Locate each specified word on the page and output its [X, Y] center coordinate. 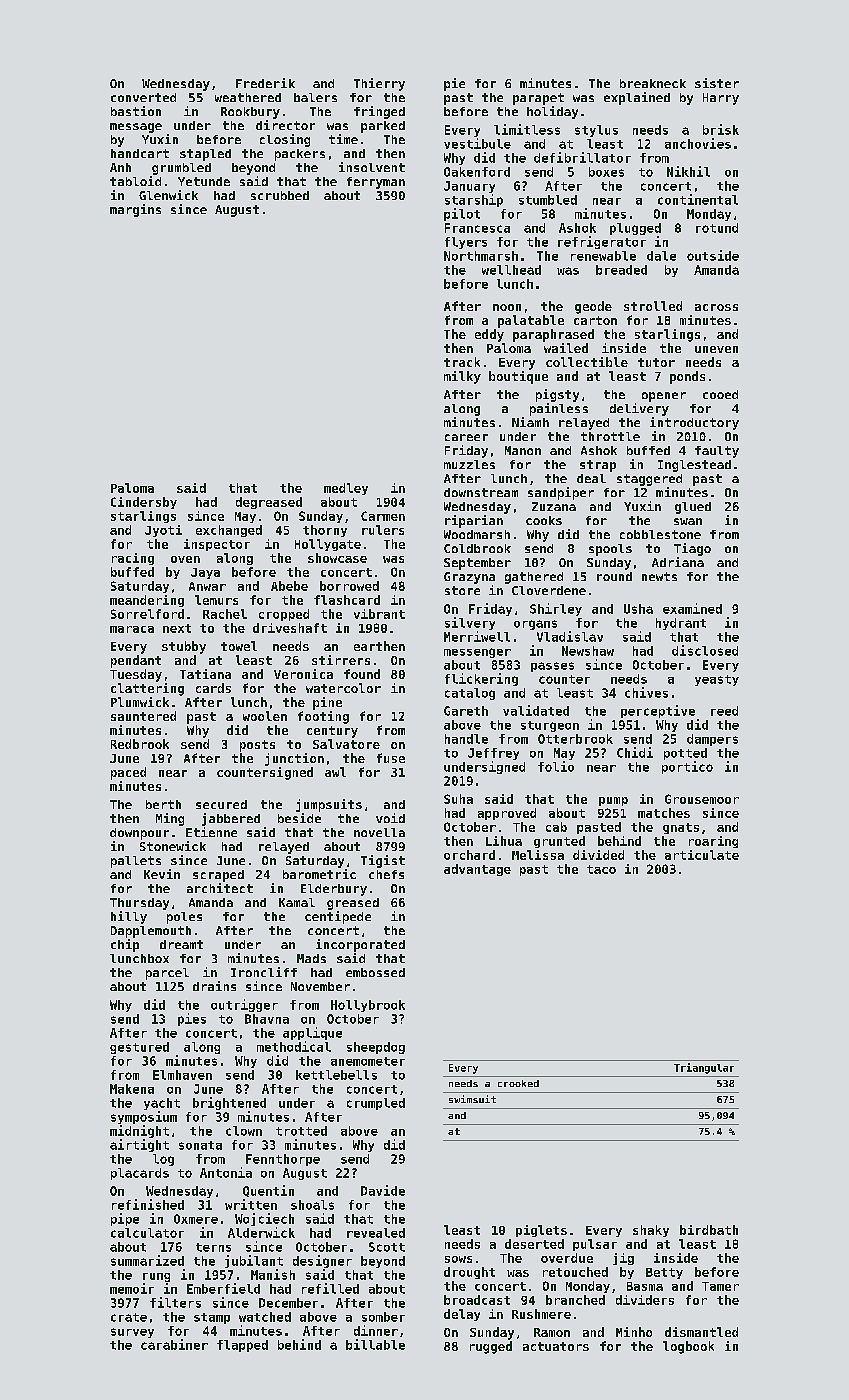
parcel [167, 974]
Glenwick [168, 195]
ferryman [376, 183]
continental [698, 199]
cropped [284, 615]
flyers [466, 243]
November [320, 986]
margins [135, 210]
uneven [716, 349]
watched [265, 1317]
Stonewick [173, 846]
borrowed [349, 586]
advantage [477, 870]
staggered [649, 480]
